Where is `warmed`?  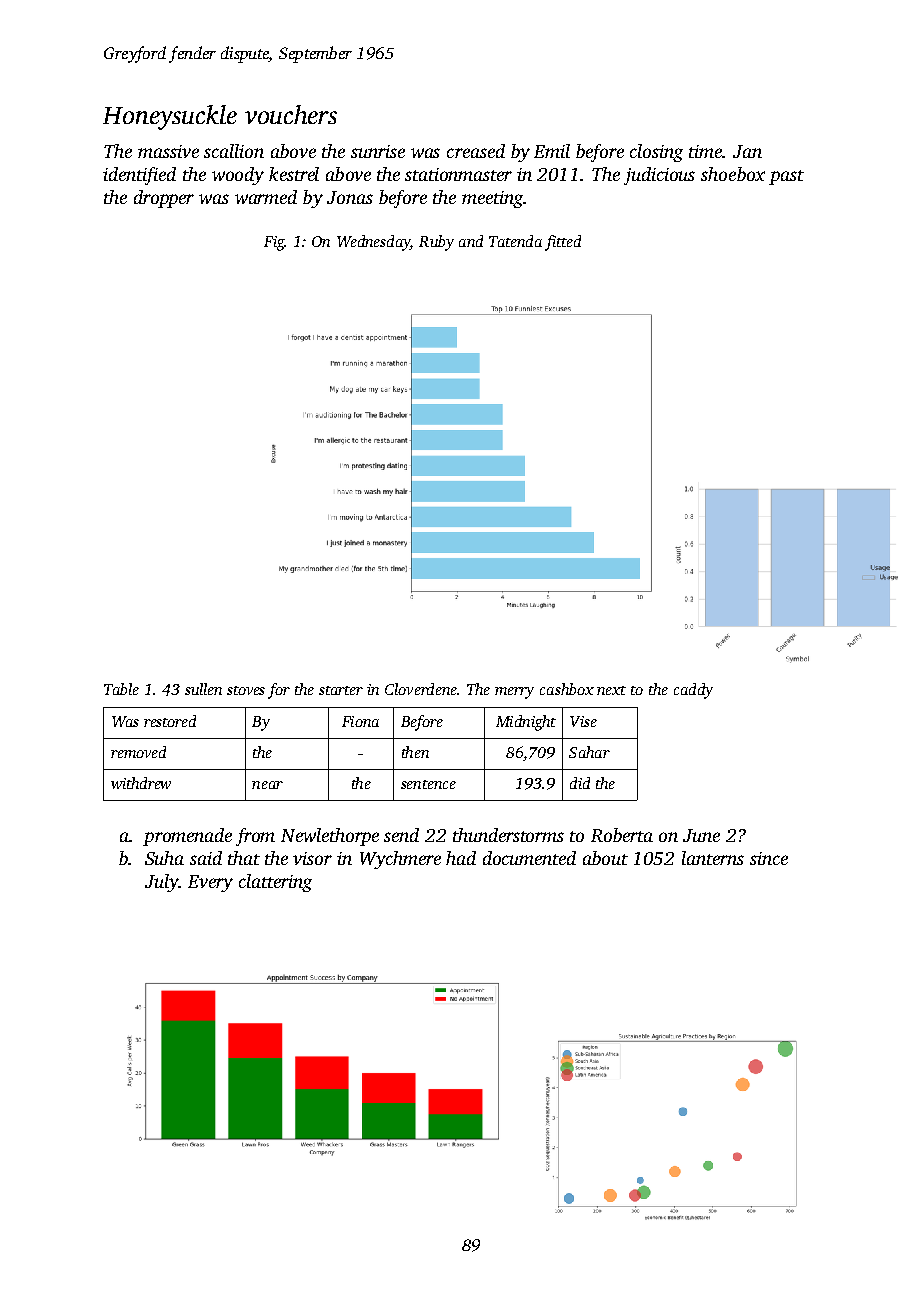
warmed is located at coordinates (266, 197).
